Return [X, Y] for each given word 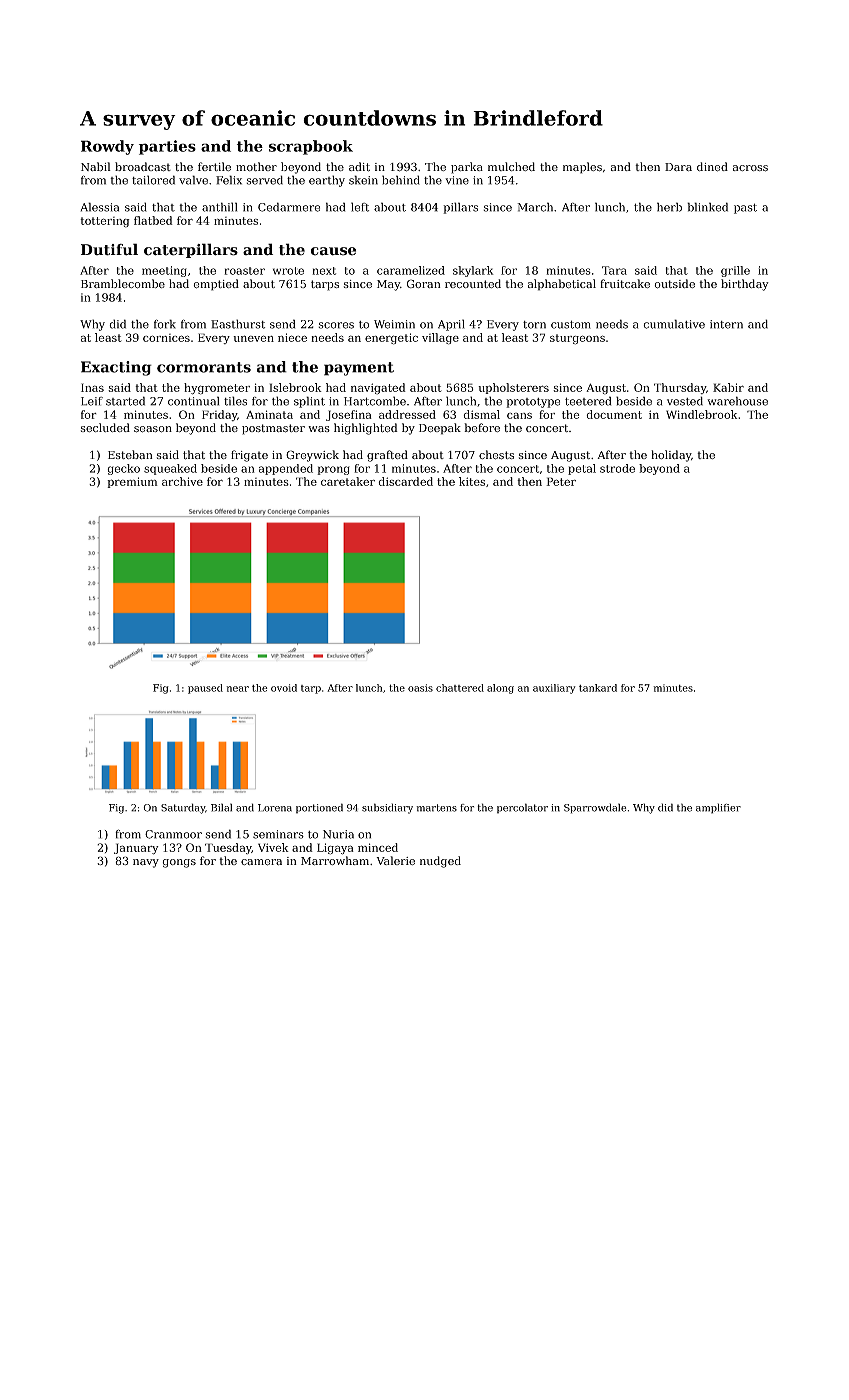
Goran [424, 283]
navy [146, 863]
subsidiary [387, 808]
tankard [598, 688]
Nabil [96, 166]
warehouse [737, 401]
